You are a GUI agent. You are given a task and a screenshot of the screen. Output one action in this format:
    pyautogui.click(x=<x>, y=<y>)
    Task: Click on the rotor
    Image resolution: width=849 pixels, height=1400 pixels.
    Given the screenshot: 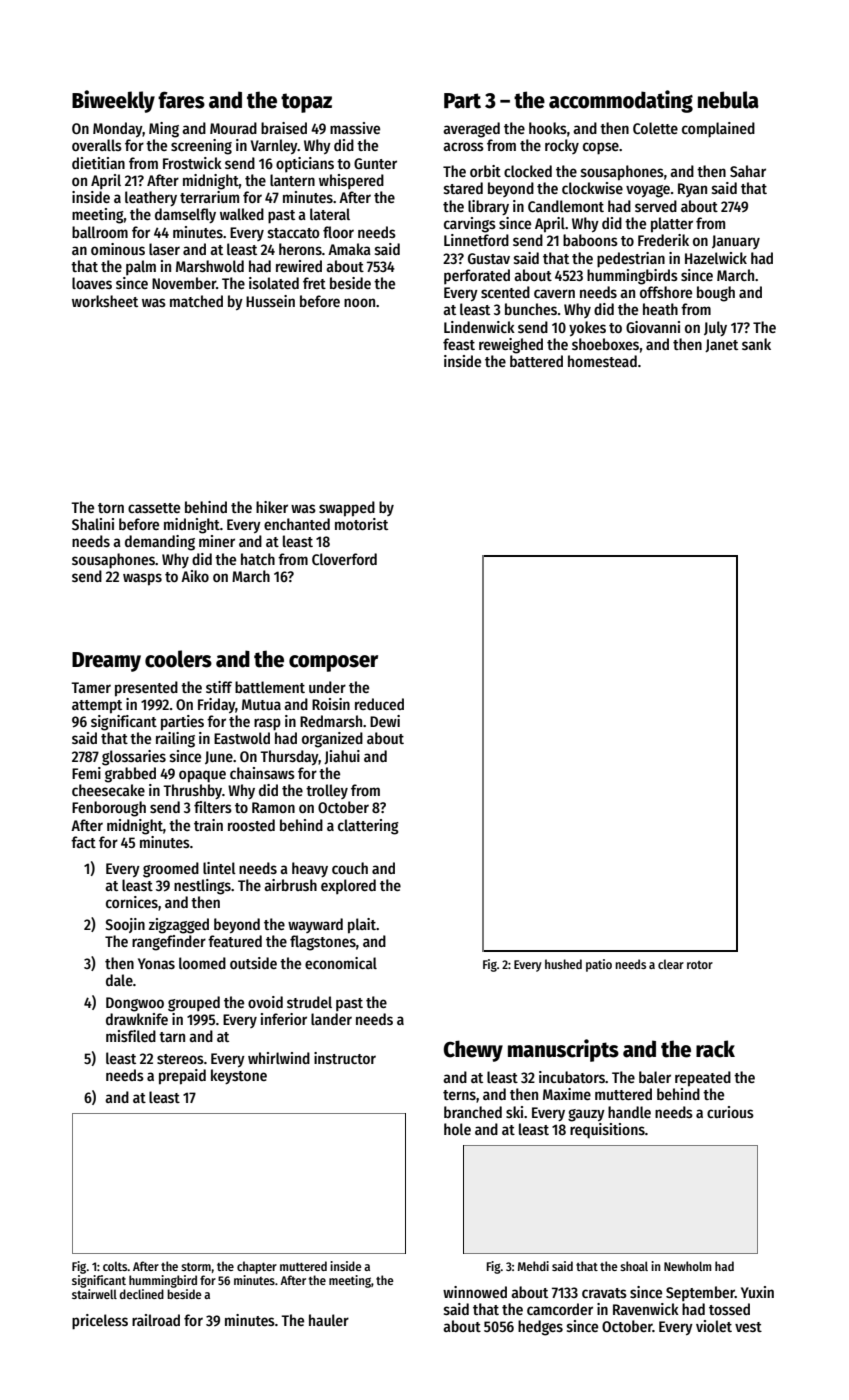 What is the action you would take?
    pyautogui.click(x=700, y=965)
